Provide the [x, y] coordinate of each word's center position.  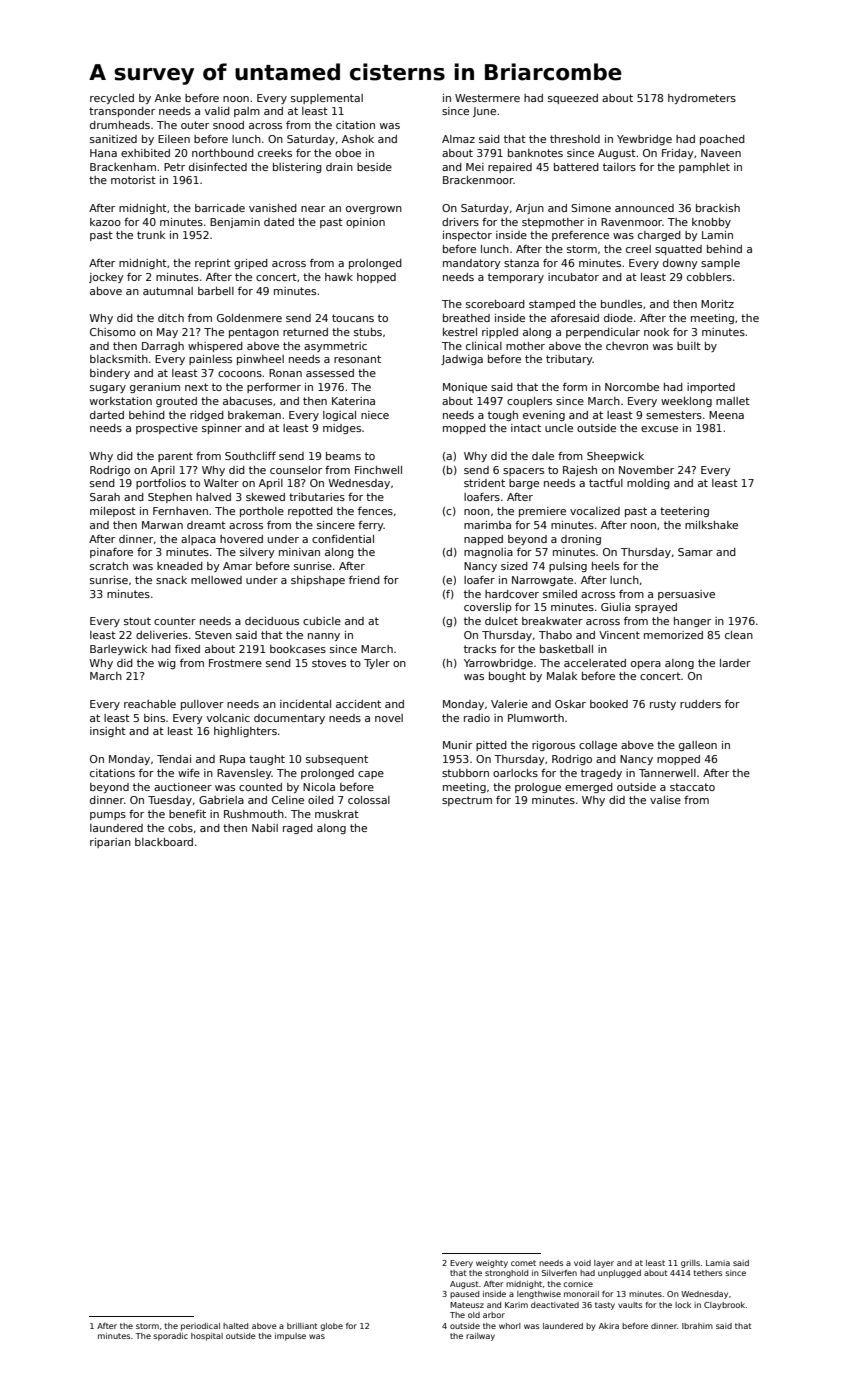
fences [375, 511]
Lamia [718, 1263]
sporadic [171, 1337]
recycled [112, 99]
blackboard [164, 842]
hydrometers [702, 99]
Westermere [487, 98]
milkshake [711, 525]
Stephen [170, 498]
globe [331, 1327]
